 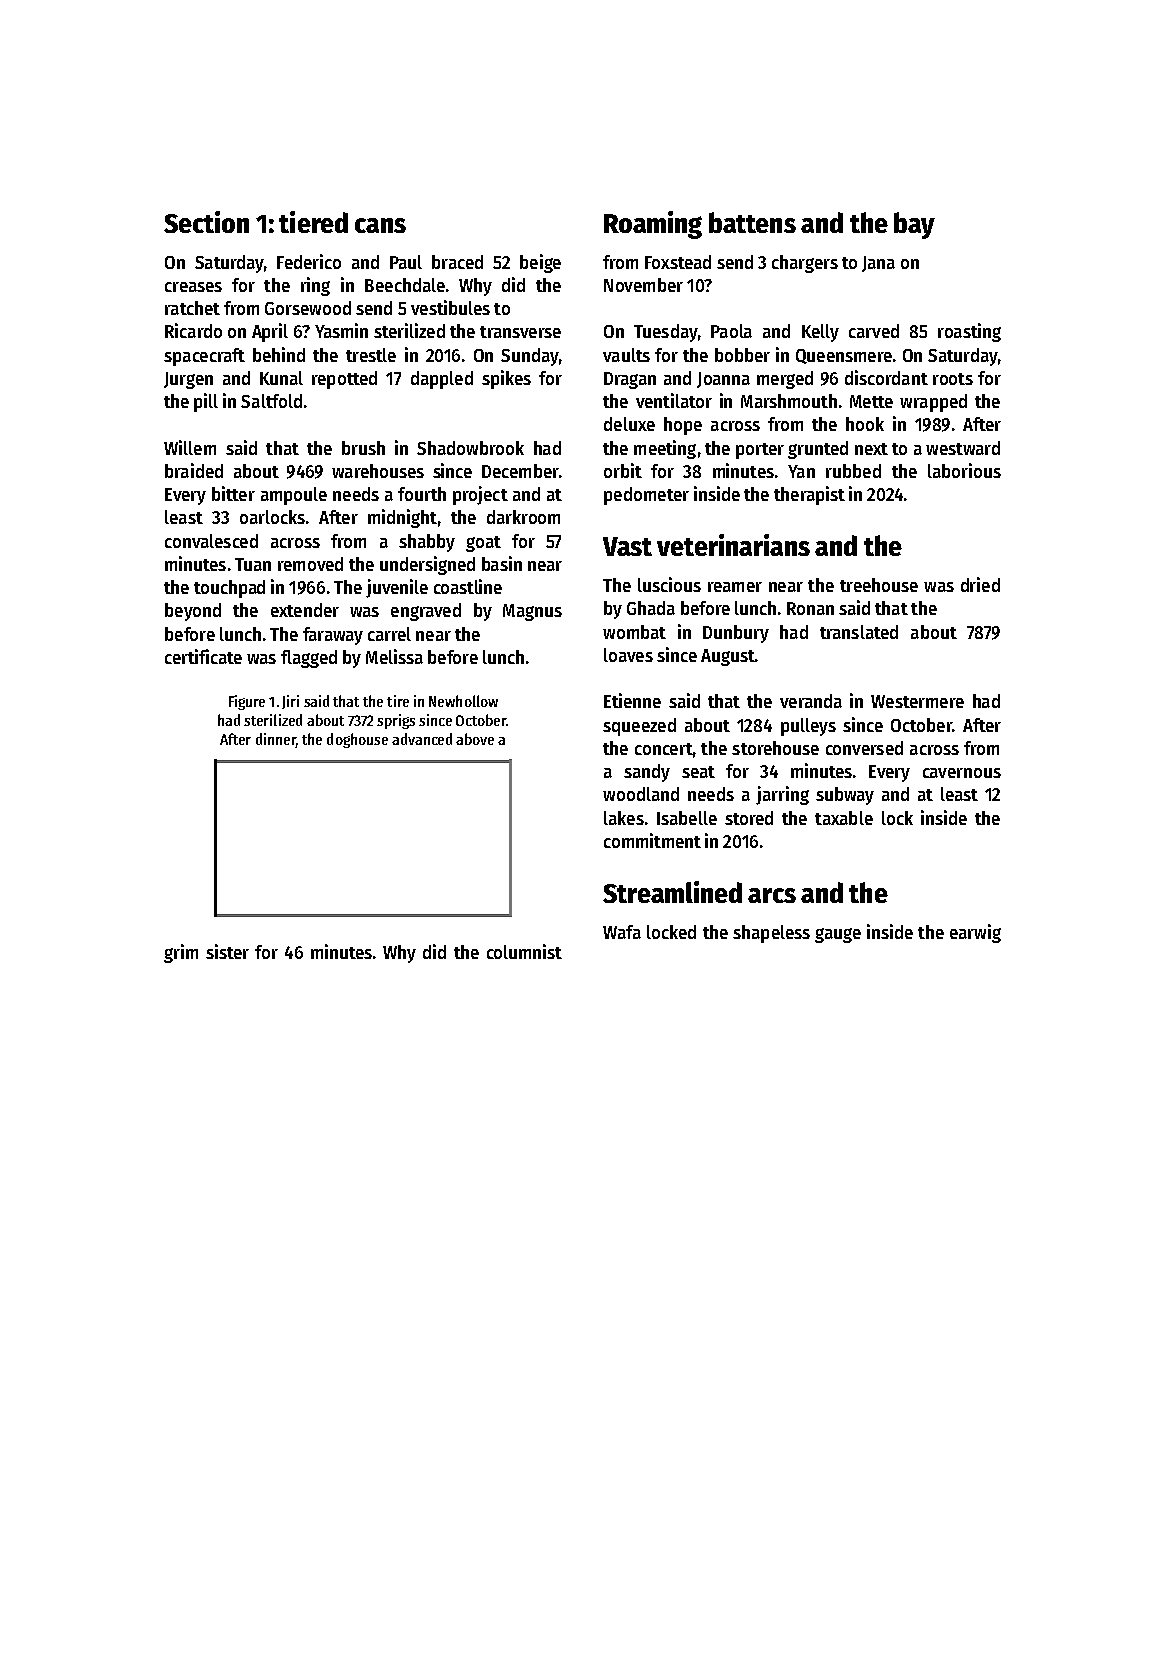 What do you see at coordinates (181, 953) in the page?
I see `grim` at bounding box center [181, 953].
